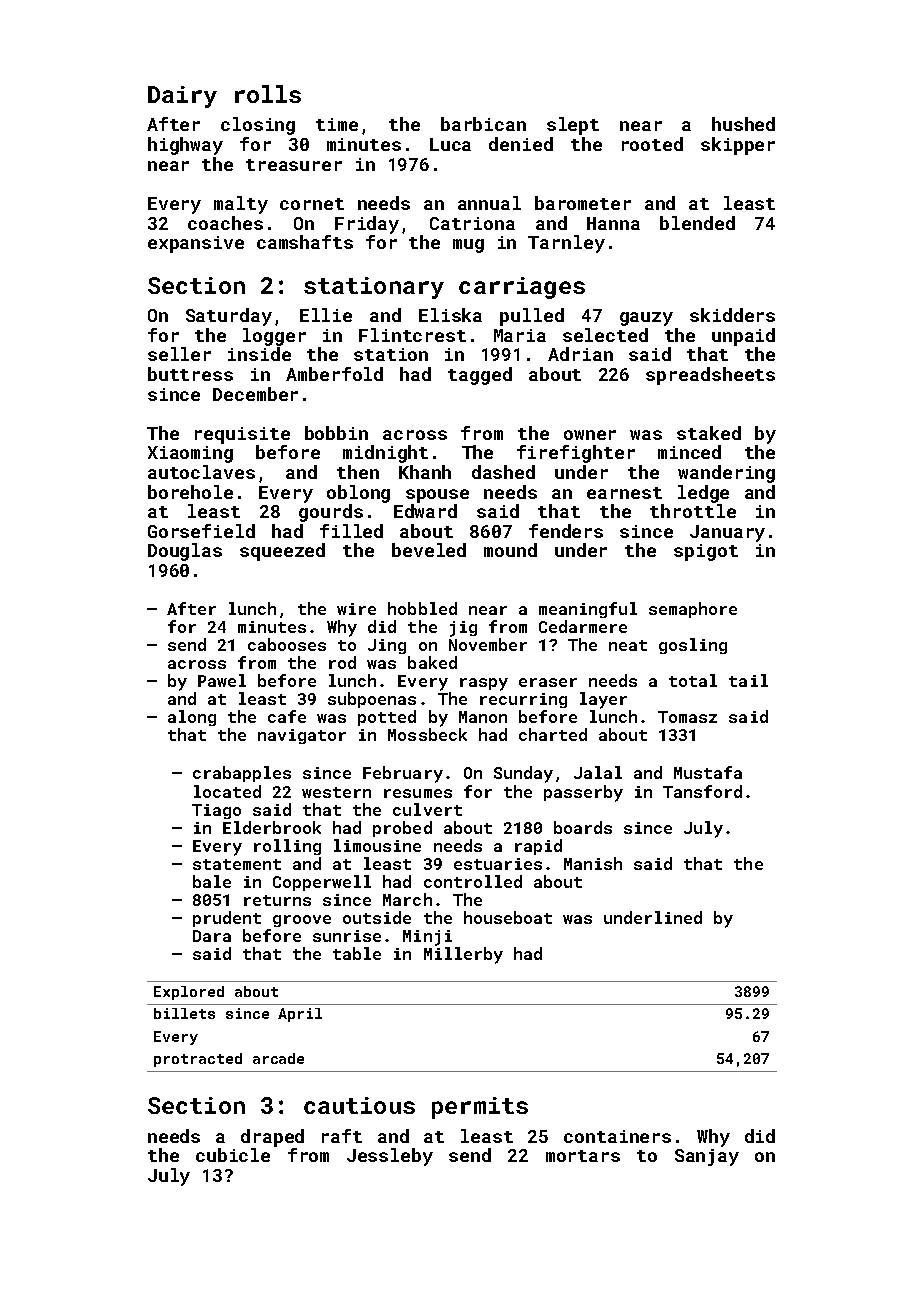 This page has width=924, height=1311. I want to click on firefighter, so click(576, 454).
